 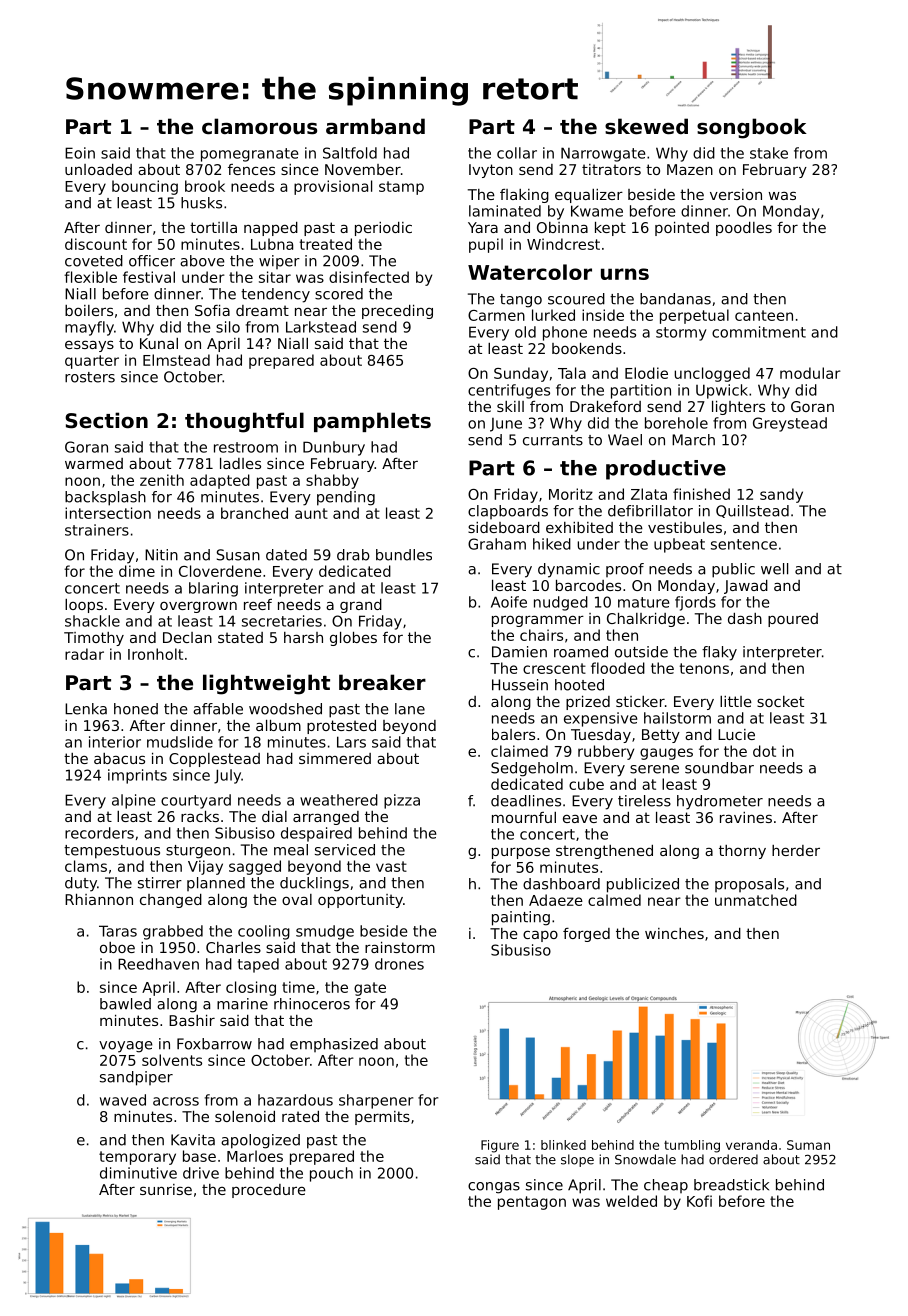 I want to click on armband, so click(x=375, y=126).
